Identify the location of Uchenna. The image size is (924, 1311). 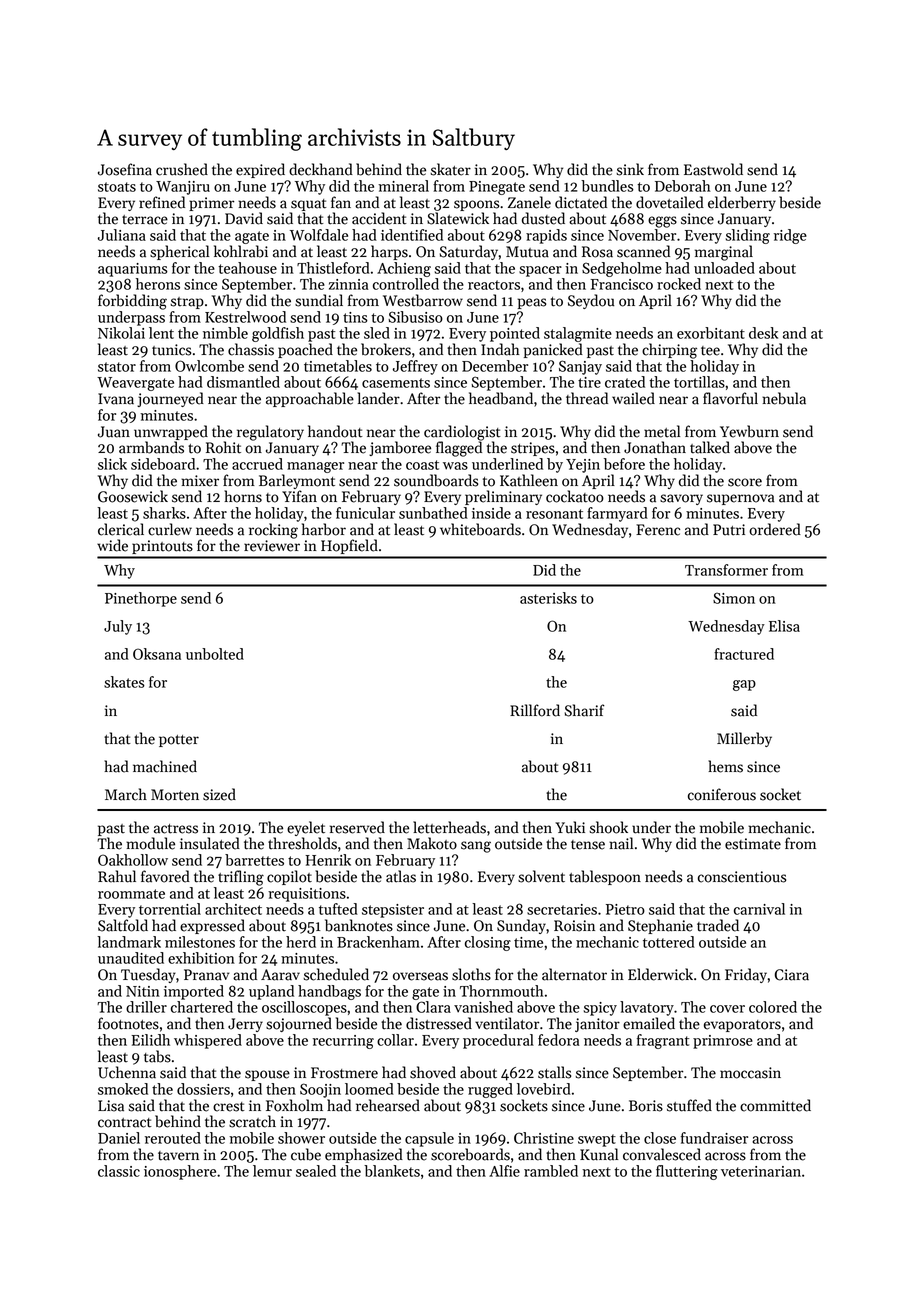
(127, 1072).
